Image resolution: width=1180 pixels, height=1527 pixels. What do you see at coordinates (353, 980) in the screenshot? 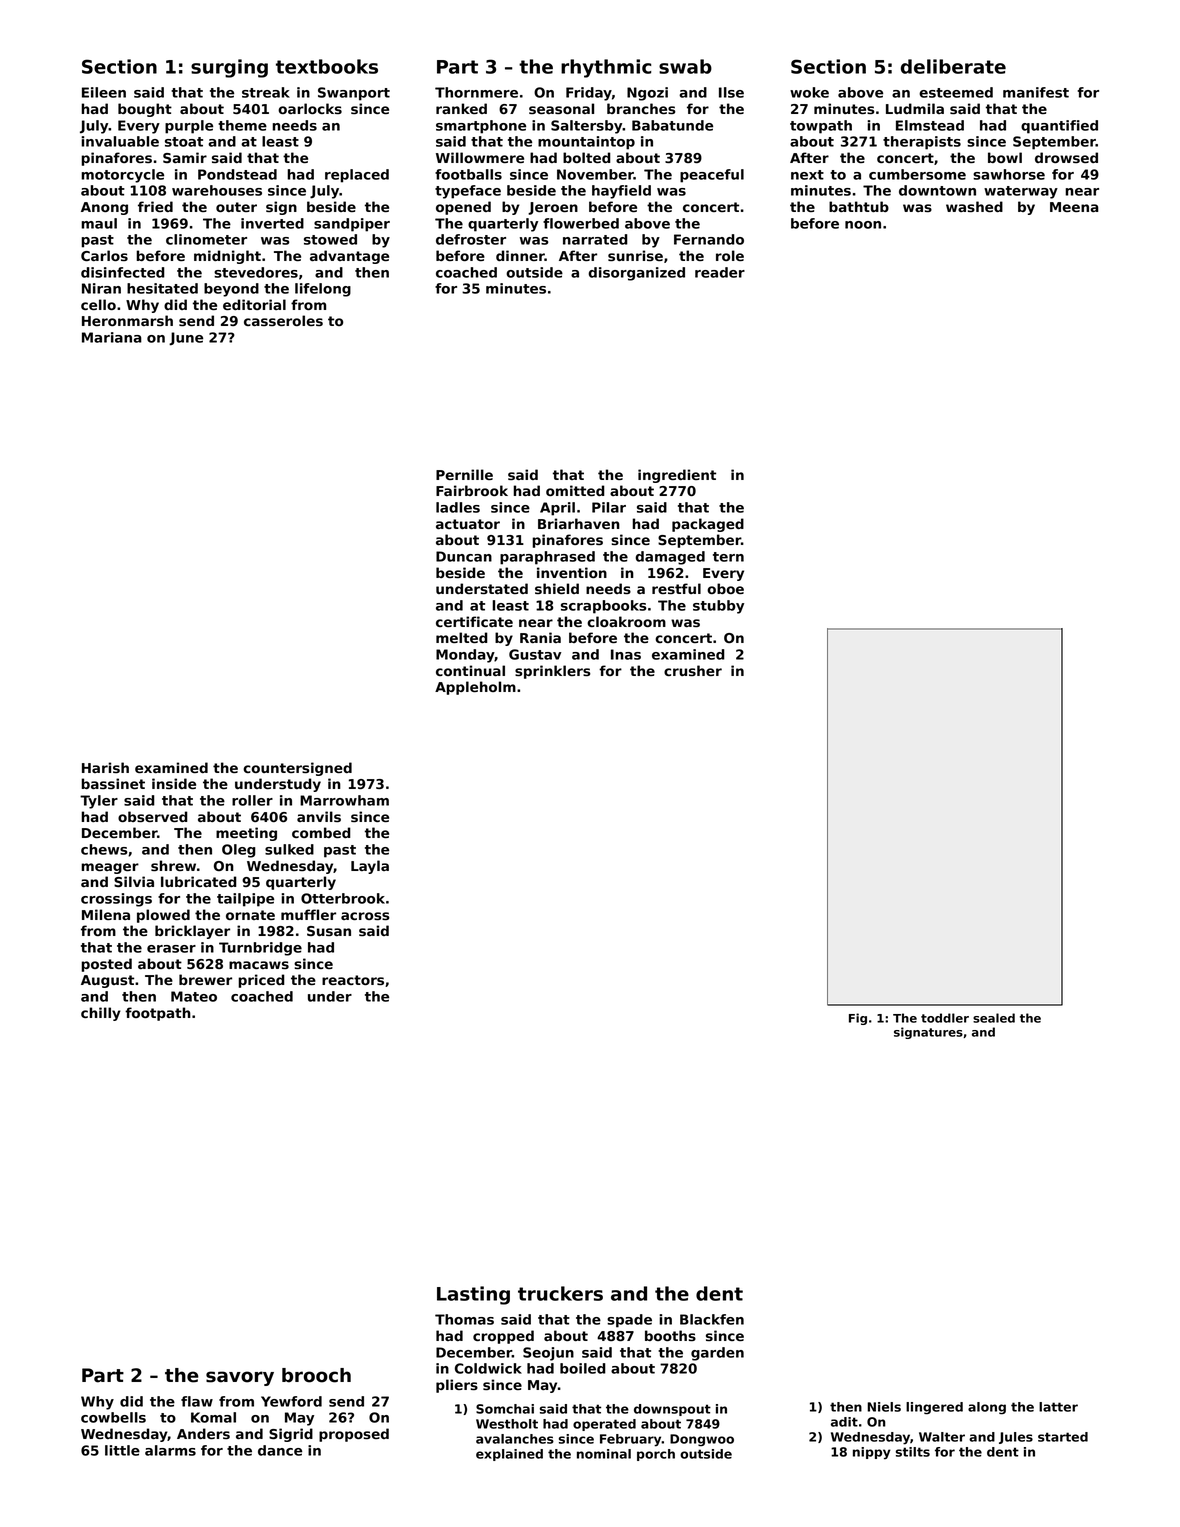
I see `reactors` at bounding box center [353, 980].
